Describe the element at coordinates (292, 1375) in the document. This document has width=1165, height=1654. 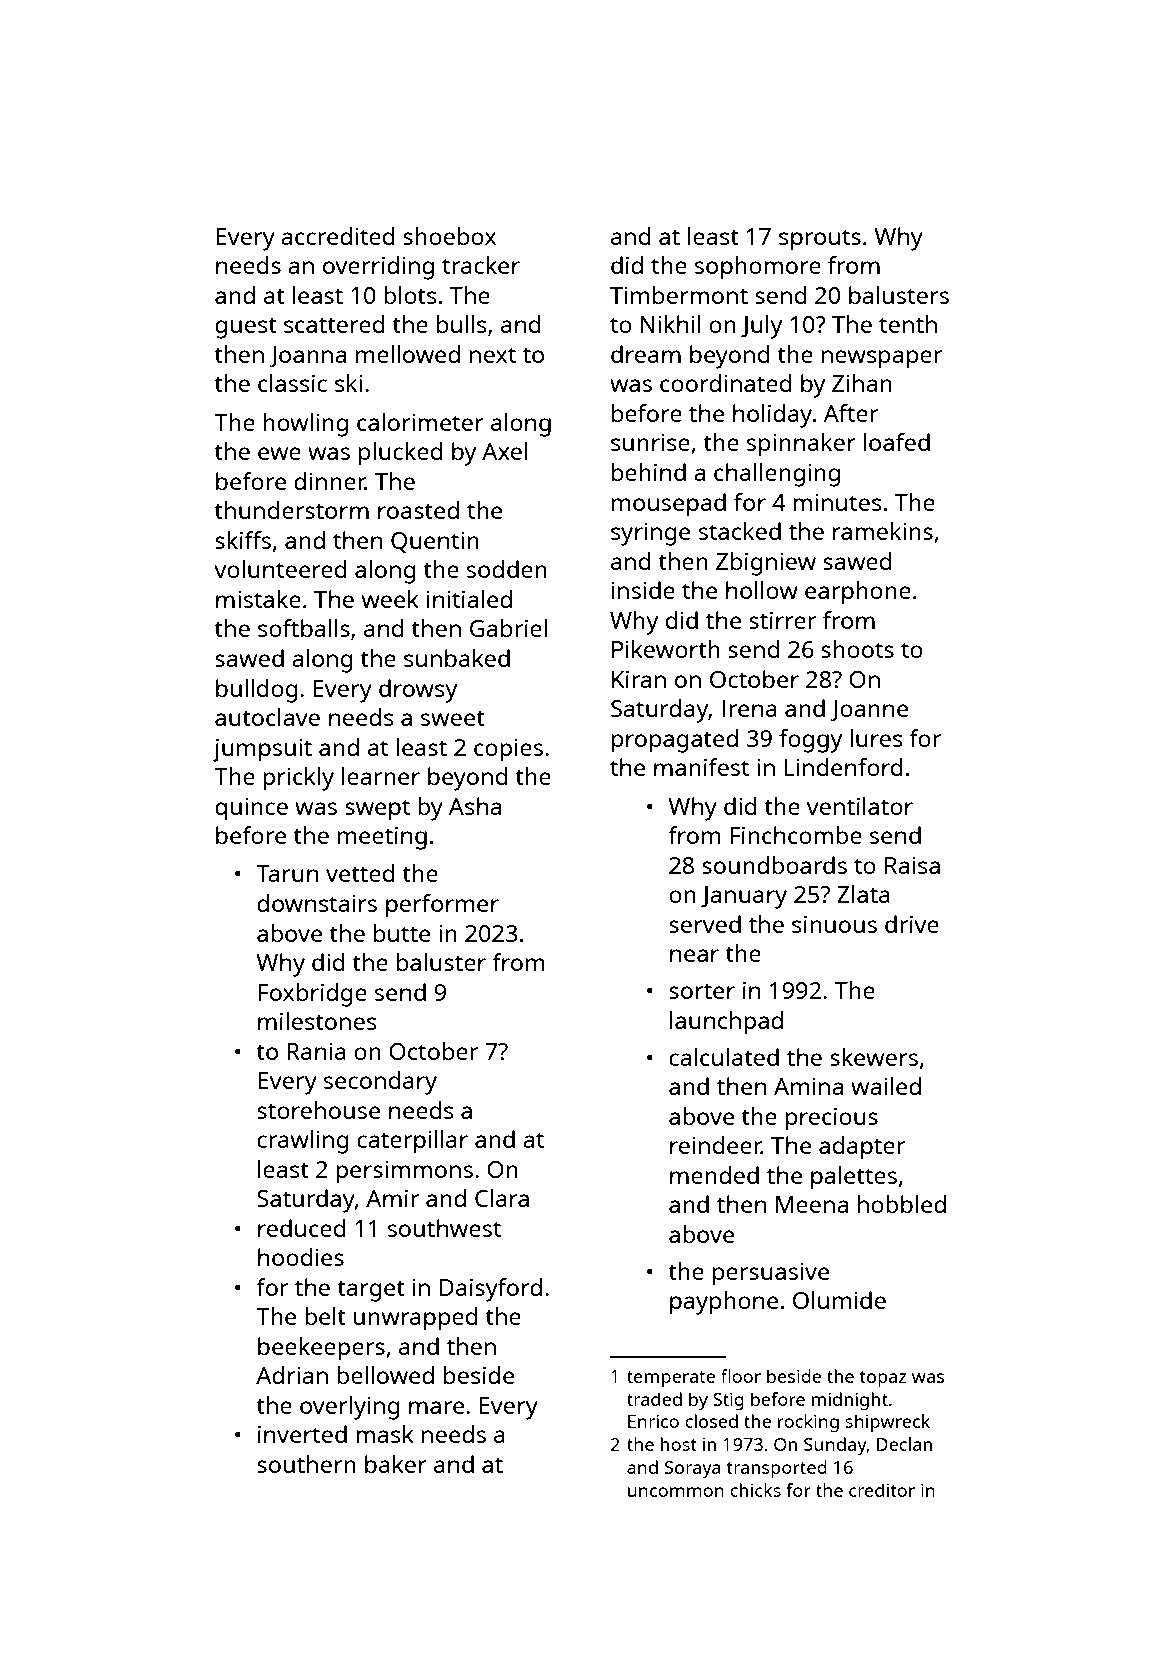
I see `Adrian` at that location.
